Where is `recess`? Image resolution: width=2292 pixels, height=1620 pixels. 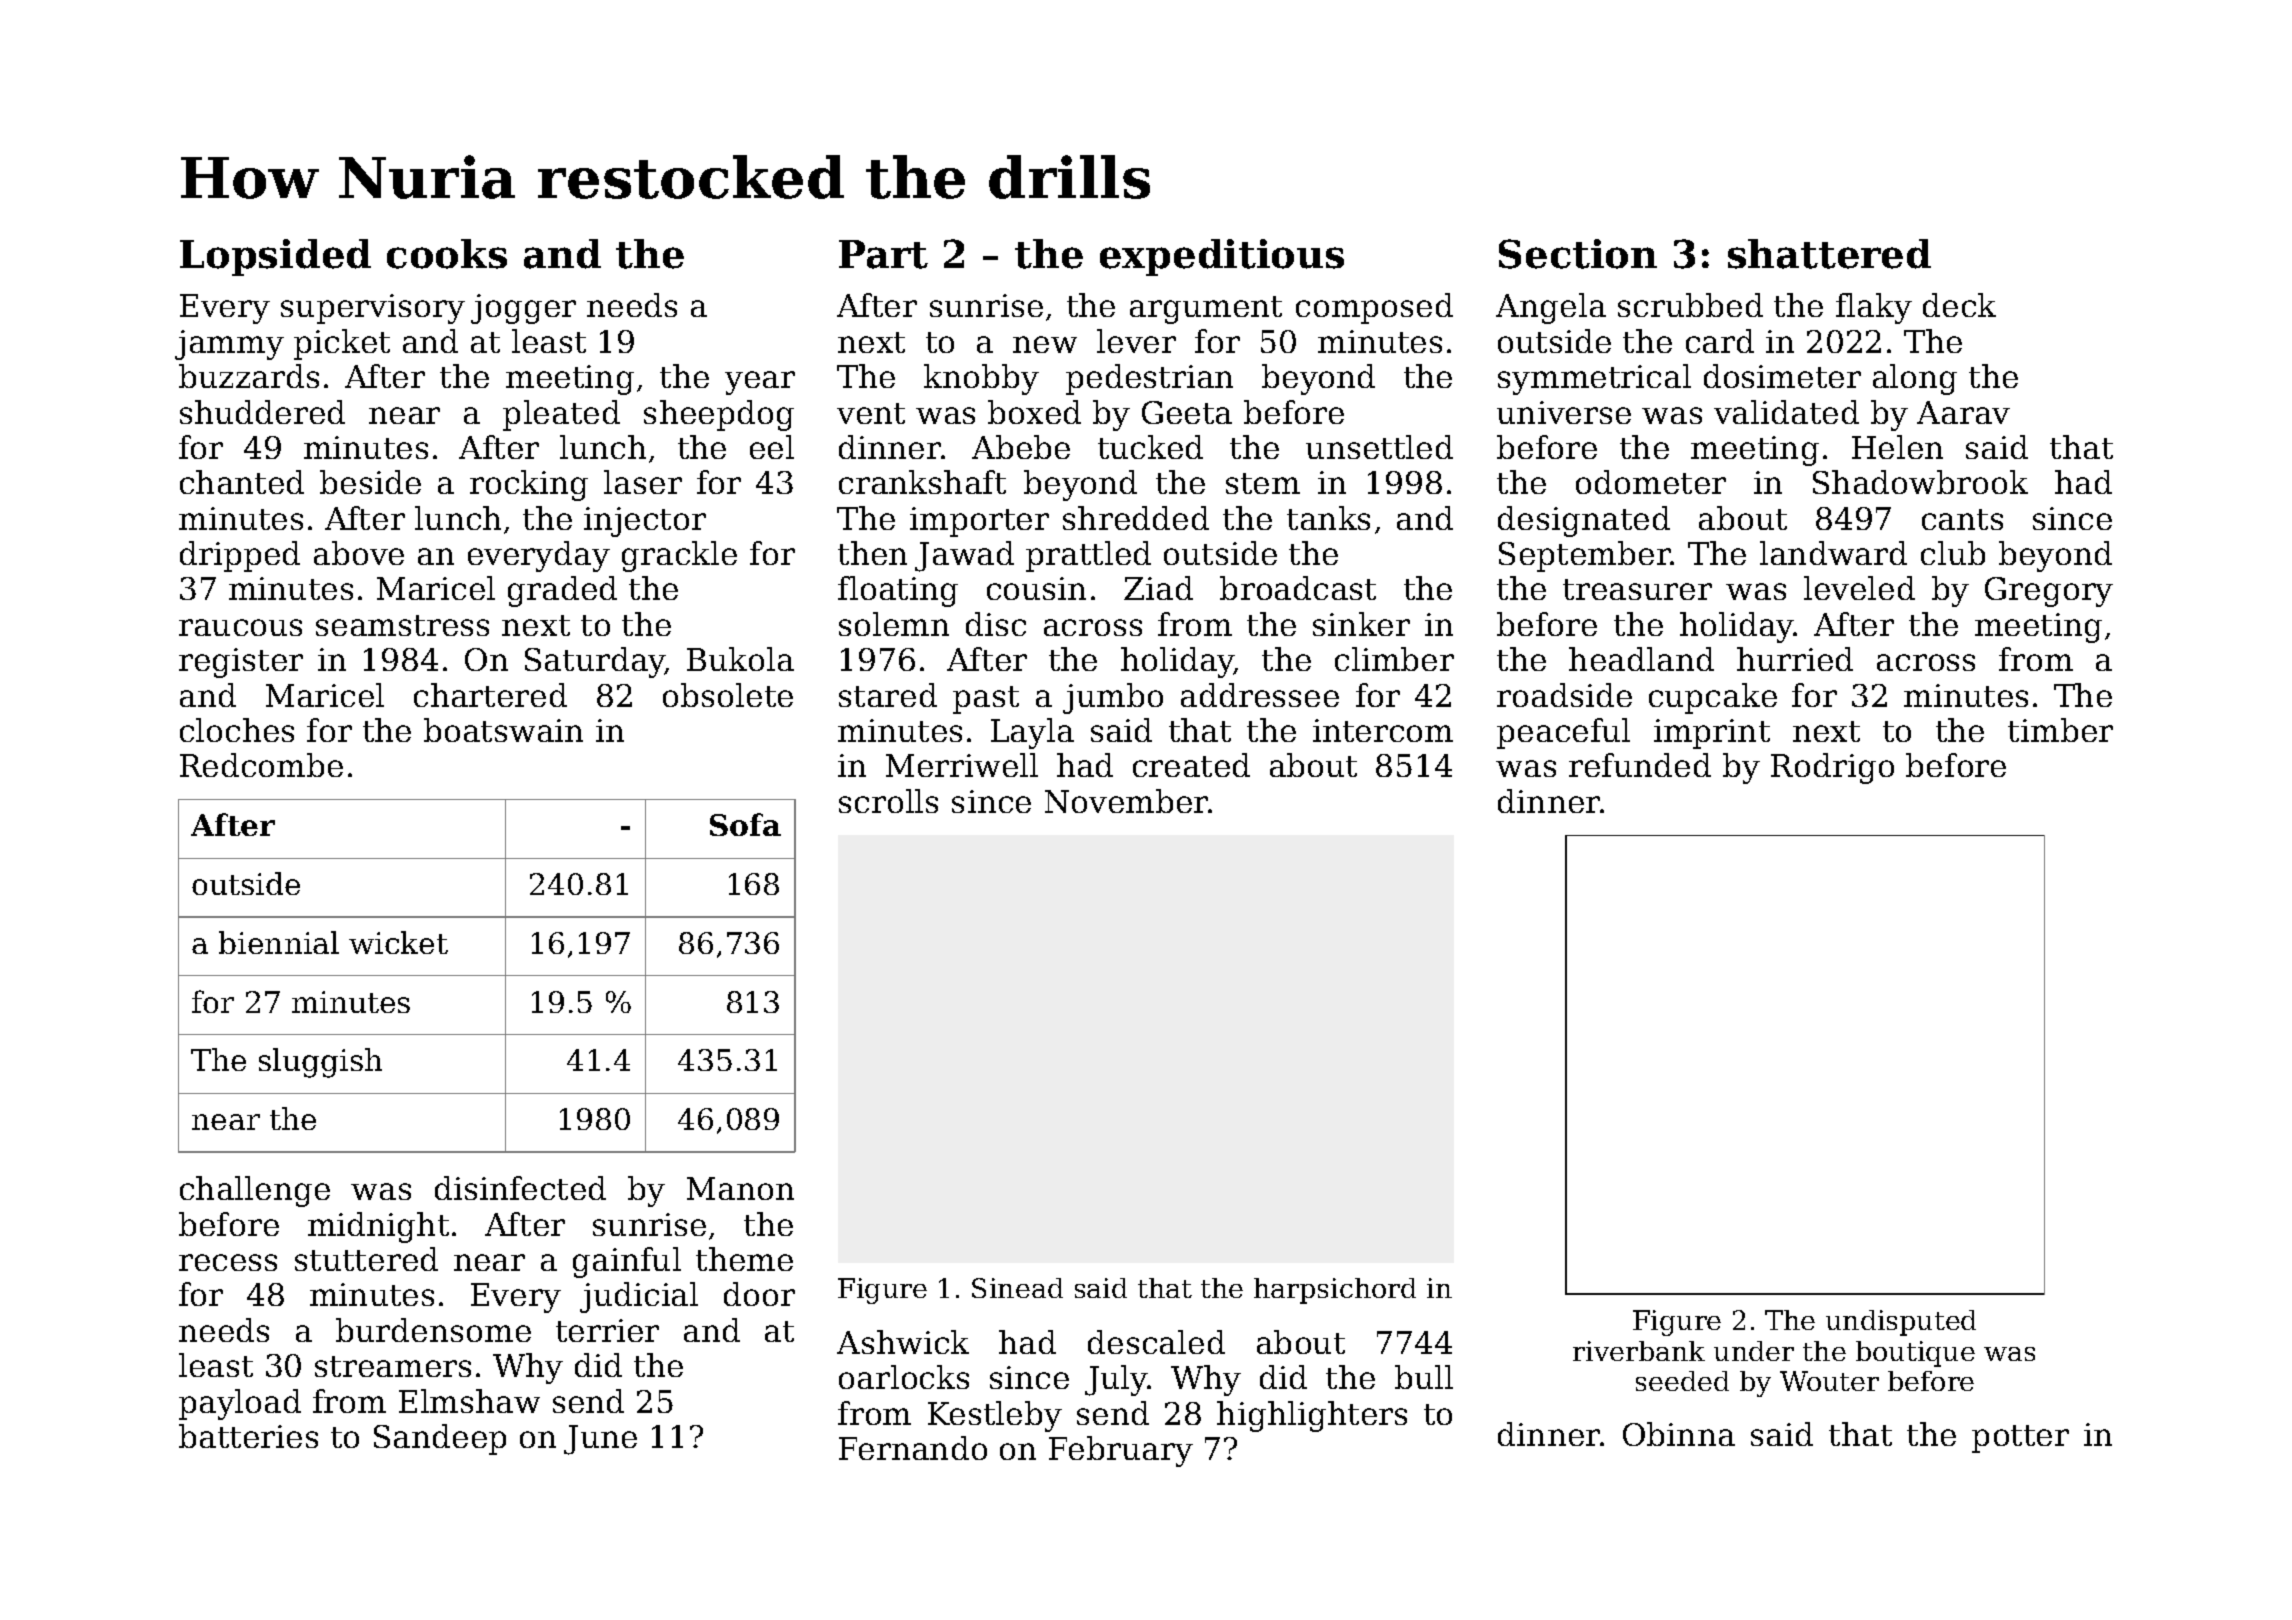
recess is located at coordinates (228, 1262).
